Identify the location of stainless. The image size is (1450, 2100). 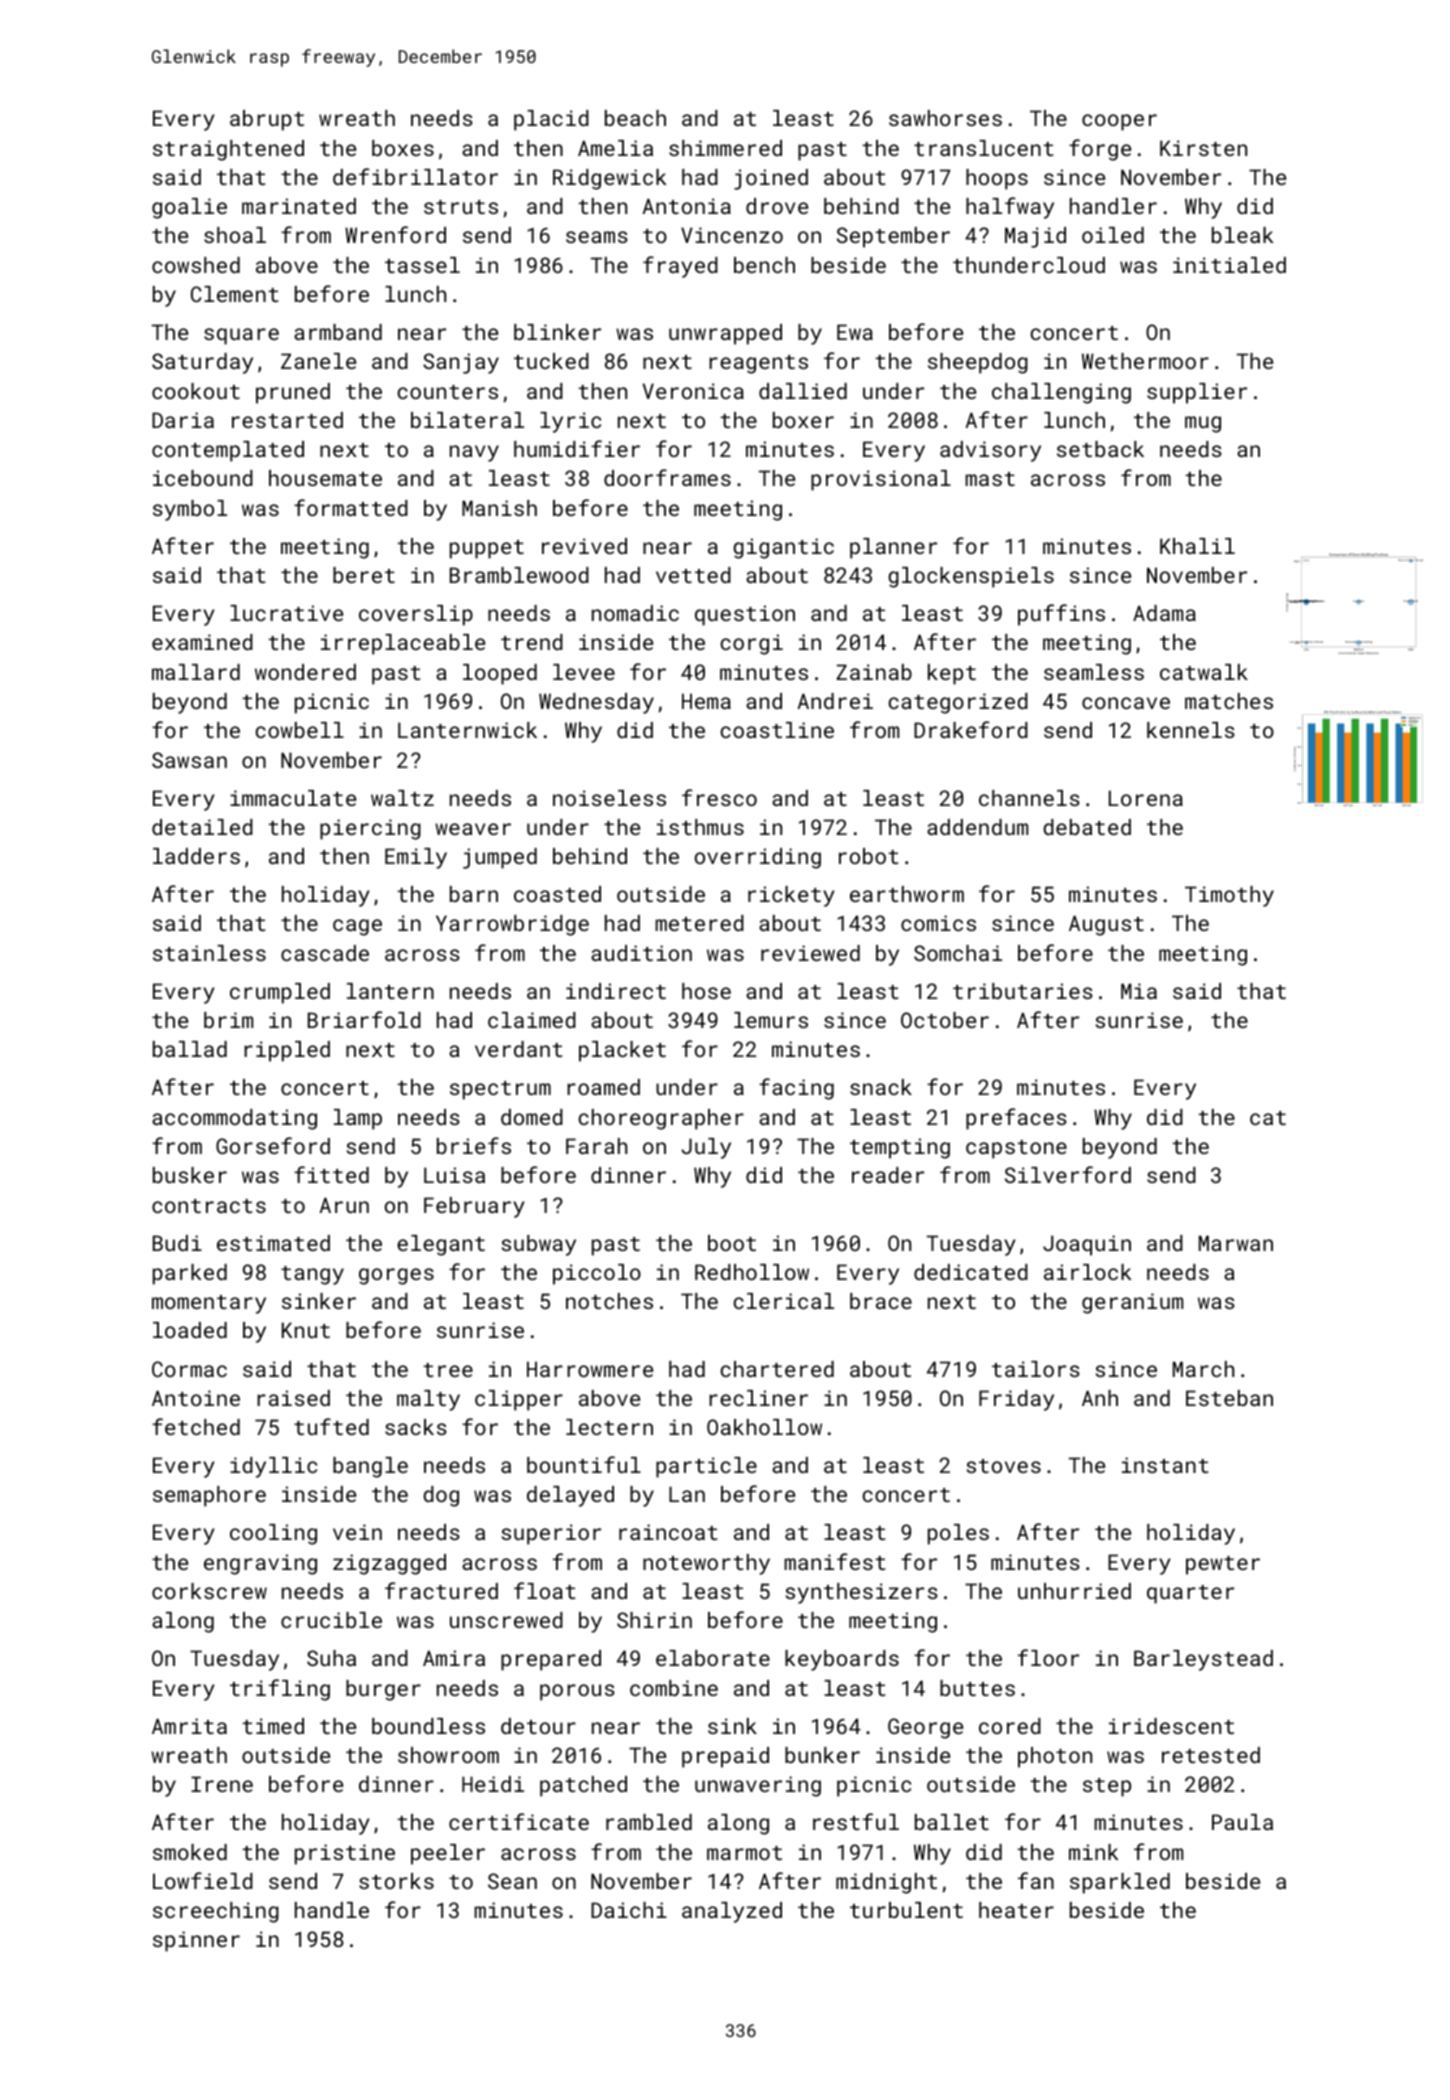
(209, 953).
